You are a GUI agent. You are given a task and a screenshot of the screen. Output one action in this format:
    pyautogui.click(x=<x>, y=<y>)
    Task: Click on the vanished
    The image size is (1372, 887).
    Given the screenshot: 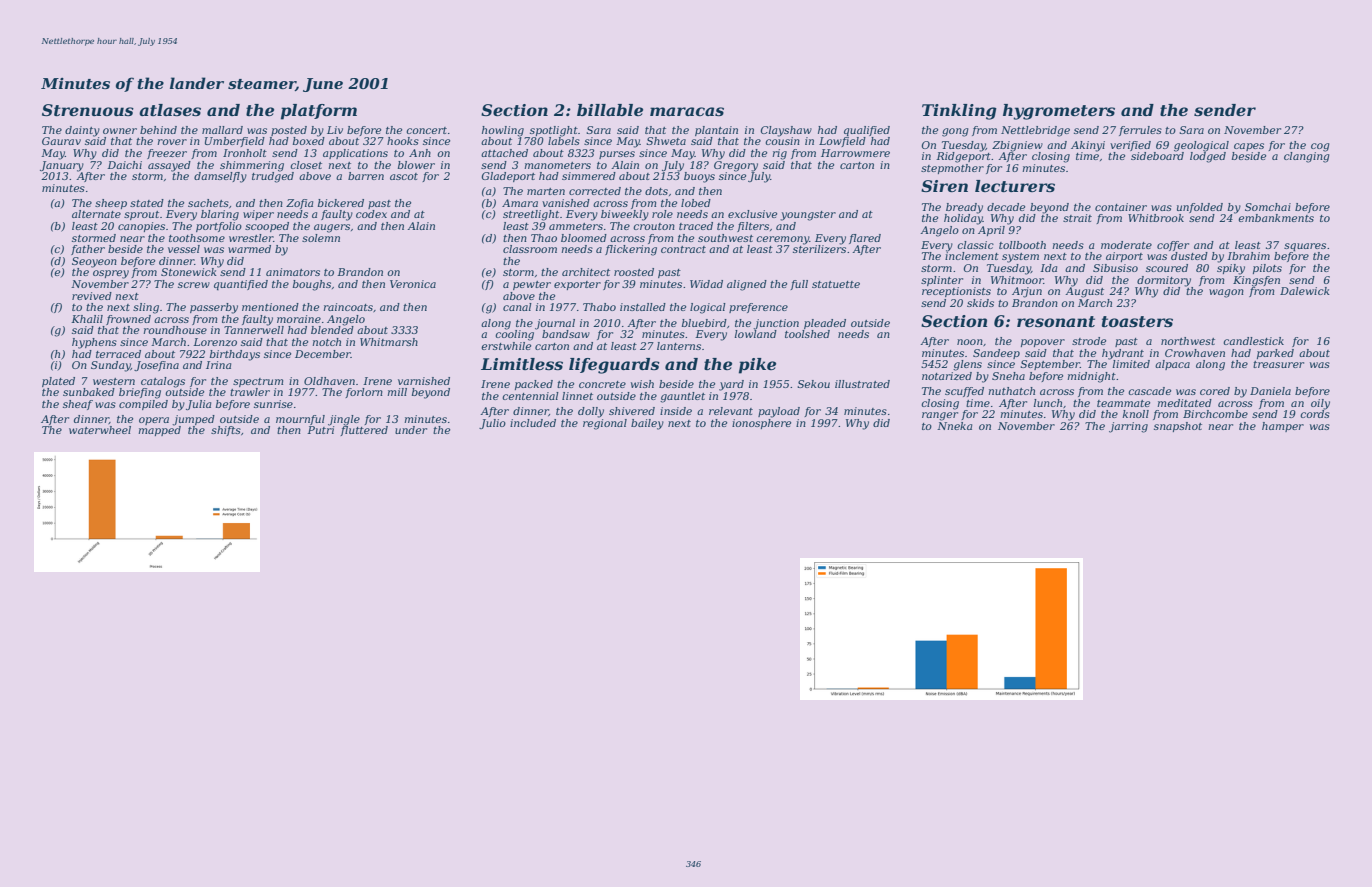 What is the action you would take?
    pyautogui.click(x=566, y=203)
